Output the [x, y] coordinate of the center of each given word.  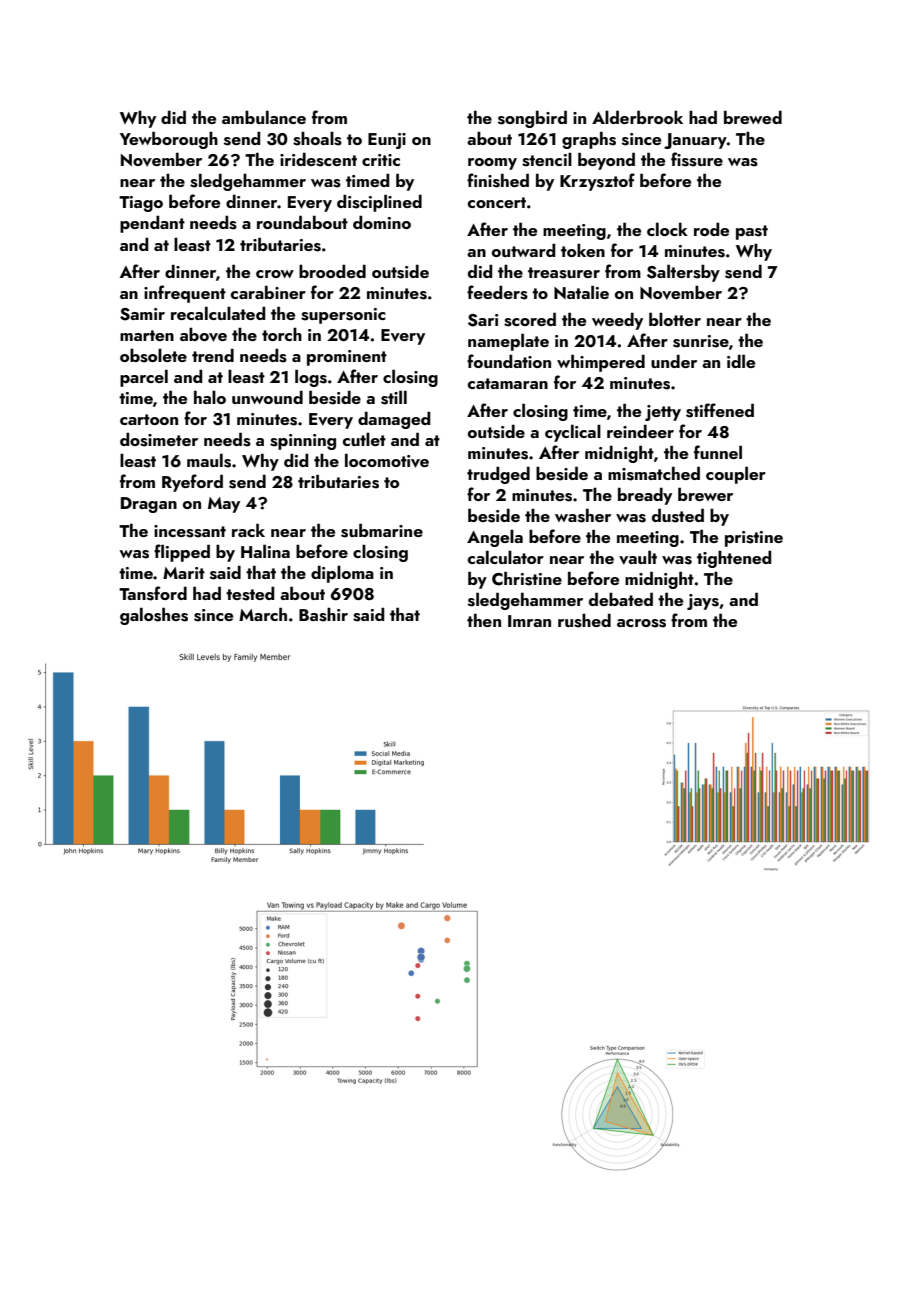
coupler [736, 475]
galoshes [154, 616]
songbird [532, 119]
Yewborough [169, 140]
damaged [394, 420]
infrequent [185, 294]
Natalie [581, 292]
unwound [267, 397]
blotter [675, 319]
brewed [753, 117]
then [484, 620]
